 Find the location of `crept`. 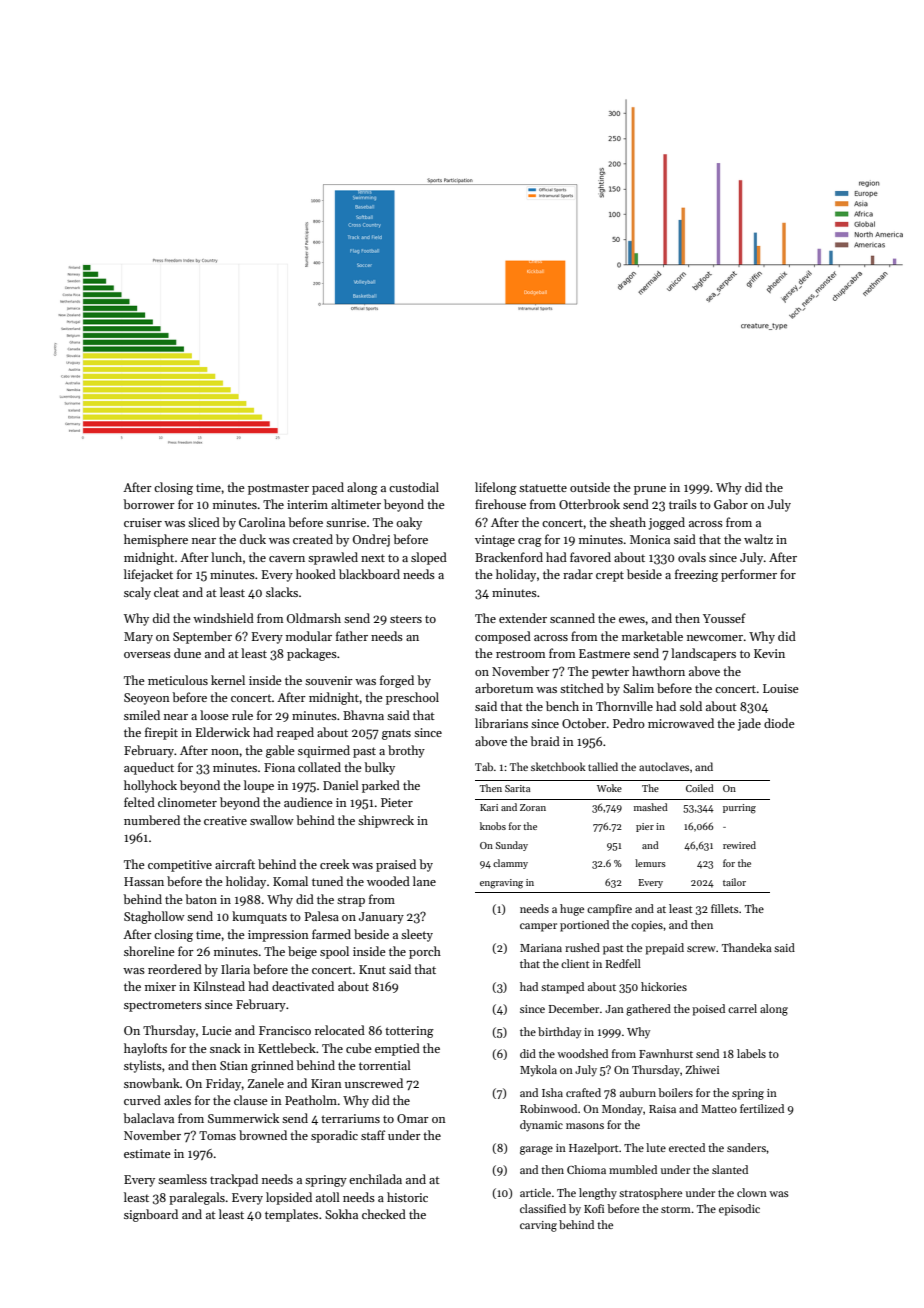

crept is located at coordinates (610, 576).
